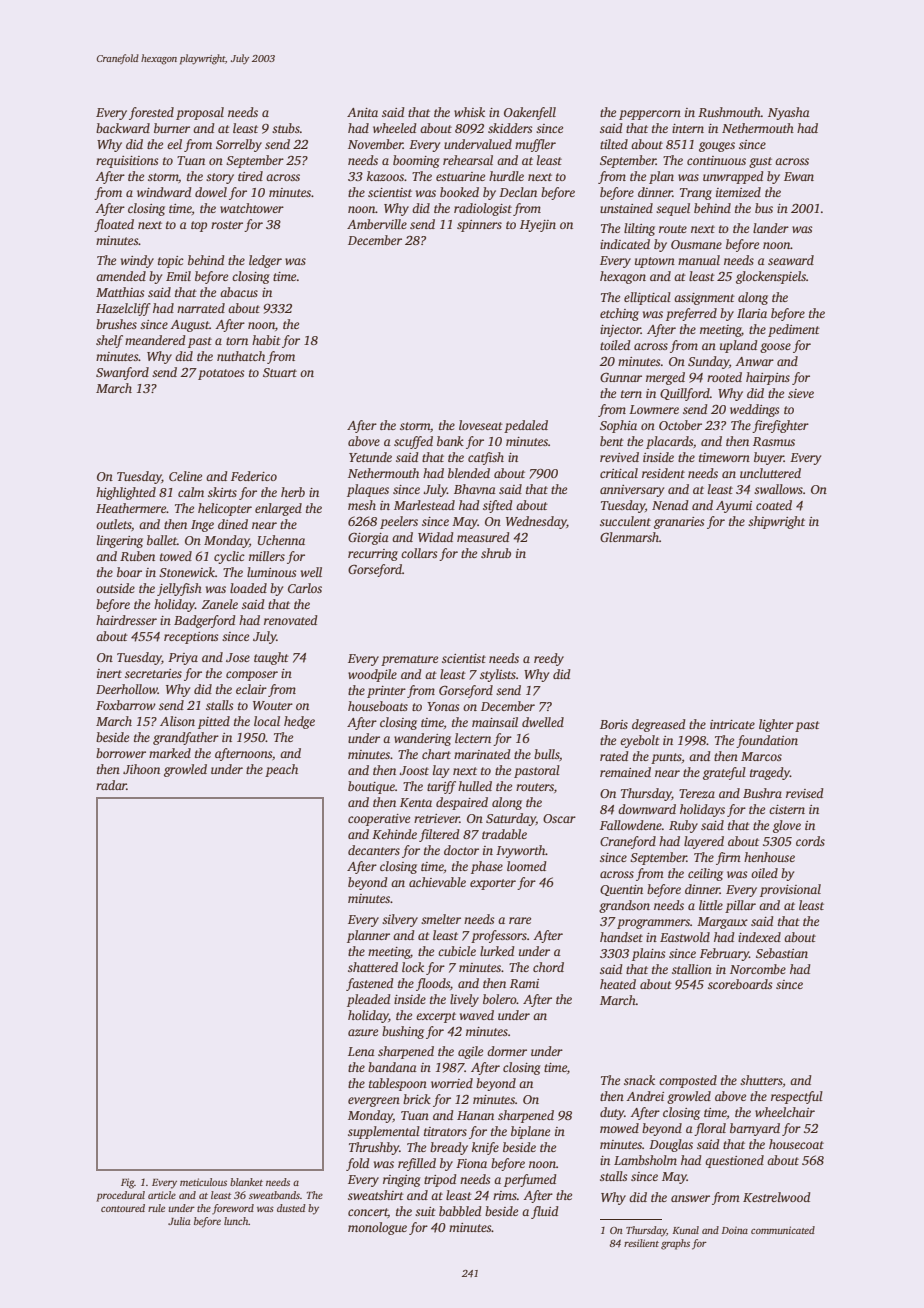 The height and width of the document is (1308, 924). I want to click on azure, so click(363, 1032).
